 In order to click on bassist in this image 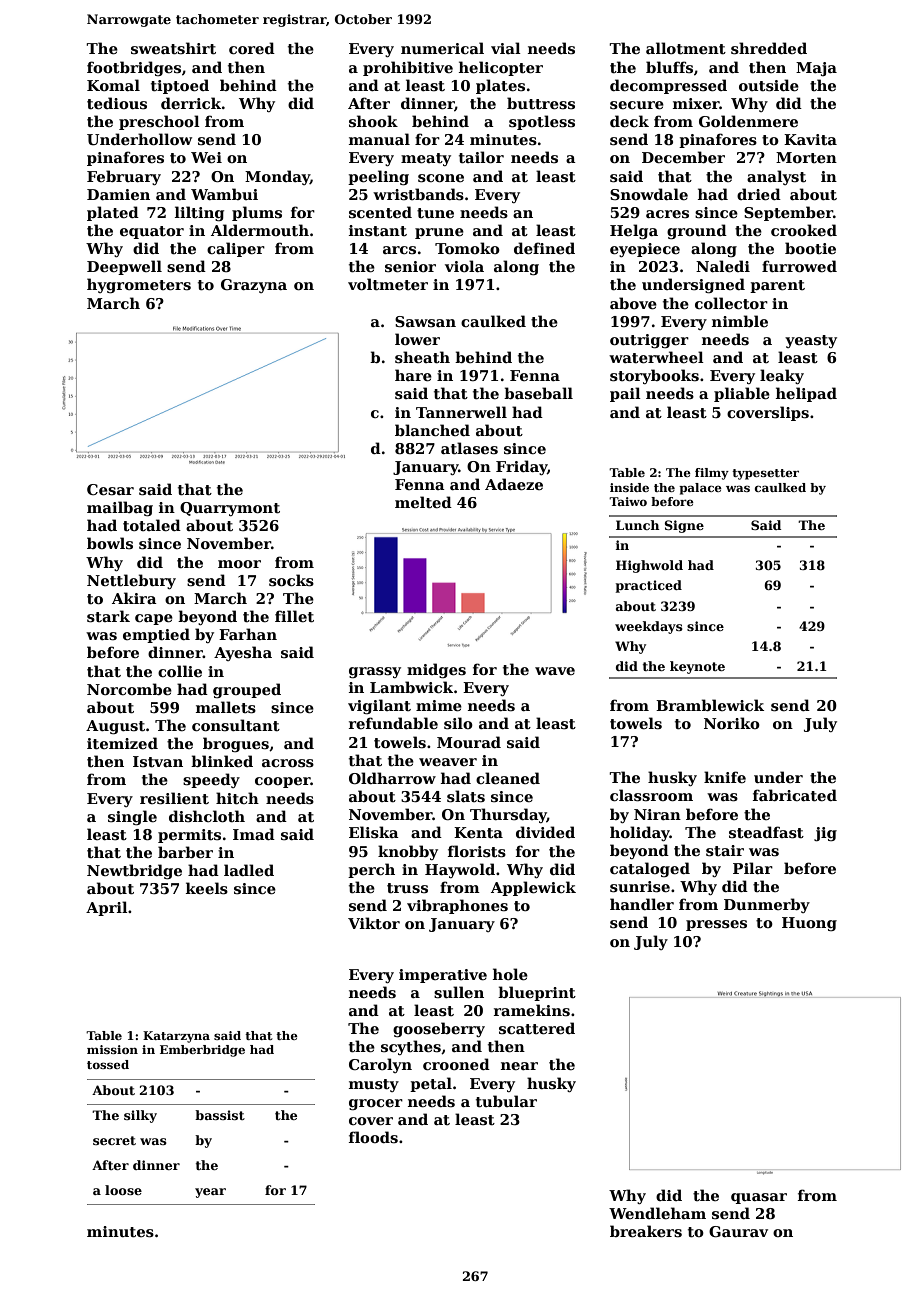, I will do `click(220, 1115)`.
